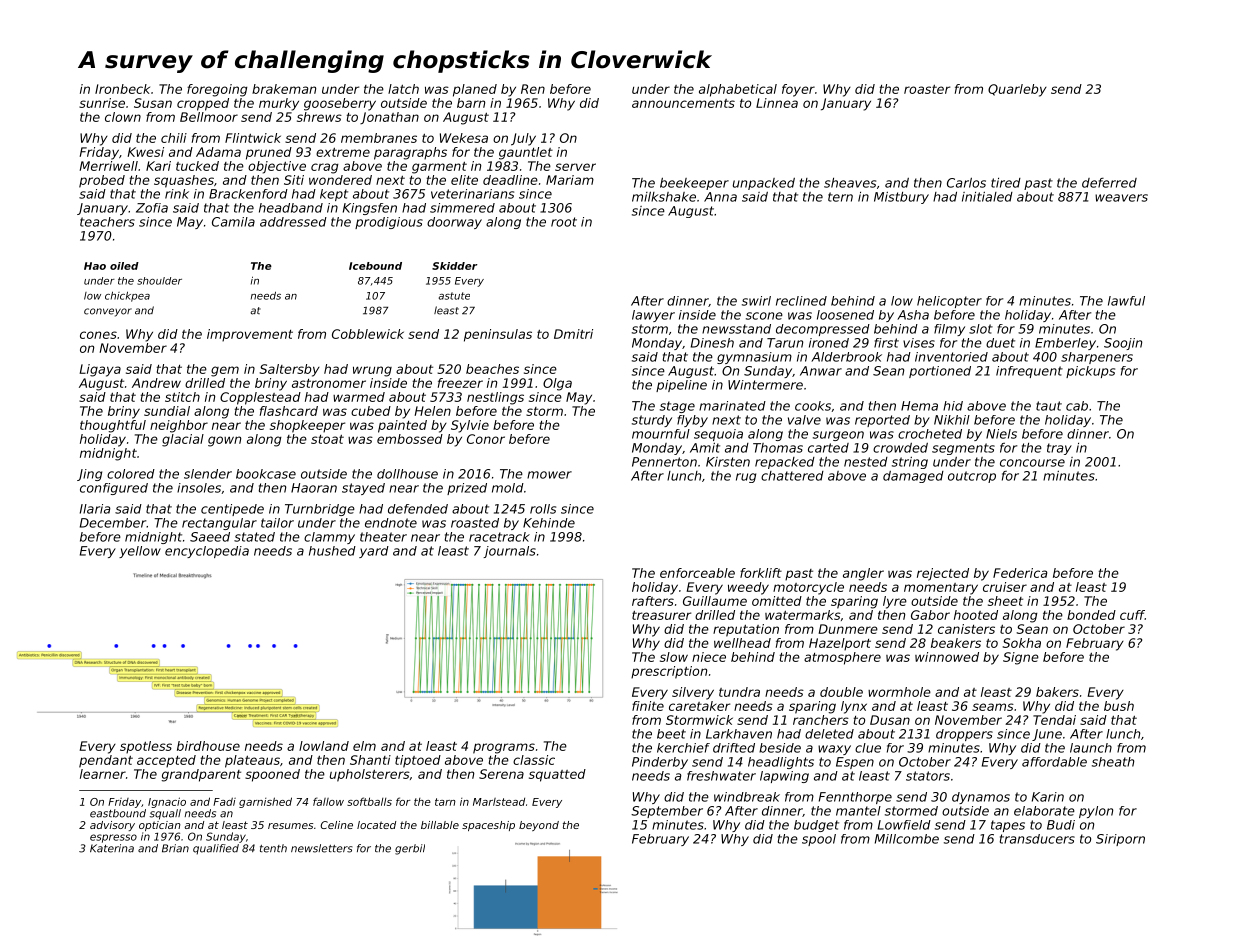 Image resolution: width=1233 pixels, height=952 pixels. Describe the element at coordinates (232, 510) in the screenshot. I see `centipede` at that location.
